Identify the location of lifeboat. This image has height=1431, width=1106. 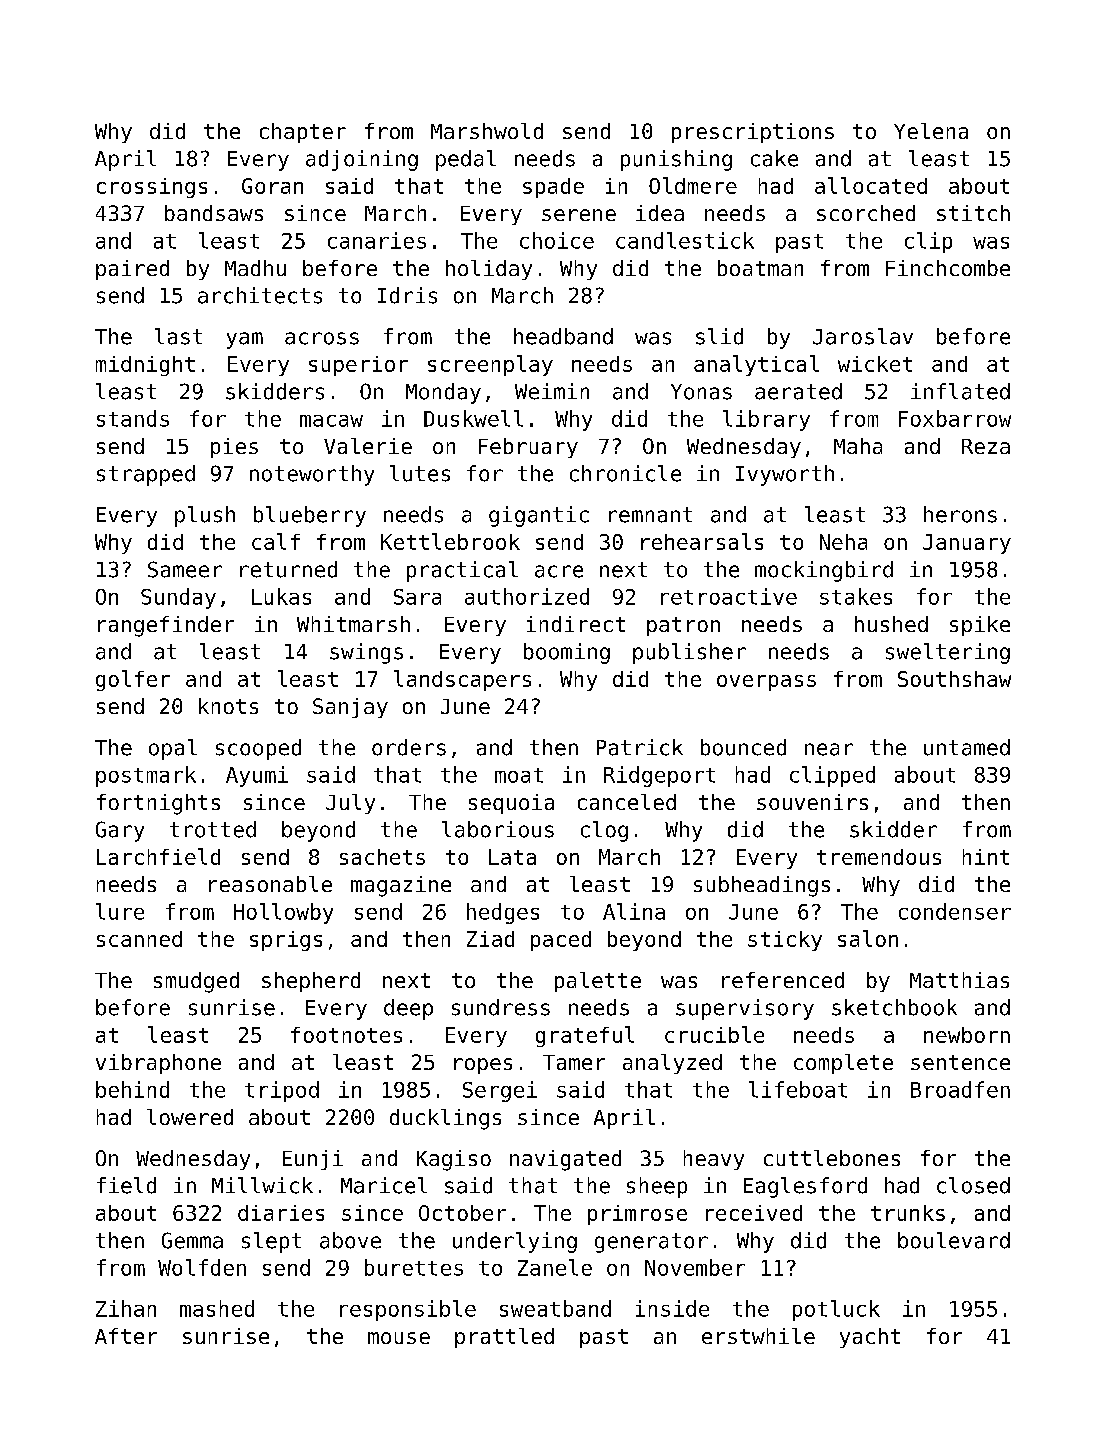
(798, 1089).
